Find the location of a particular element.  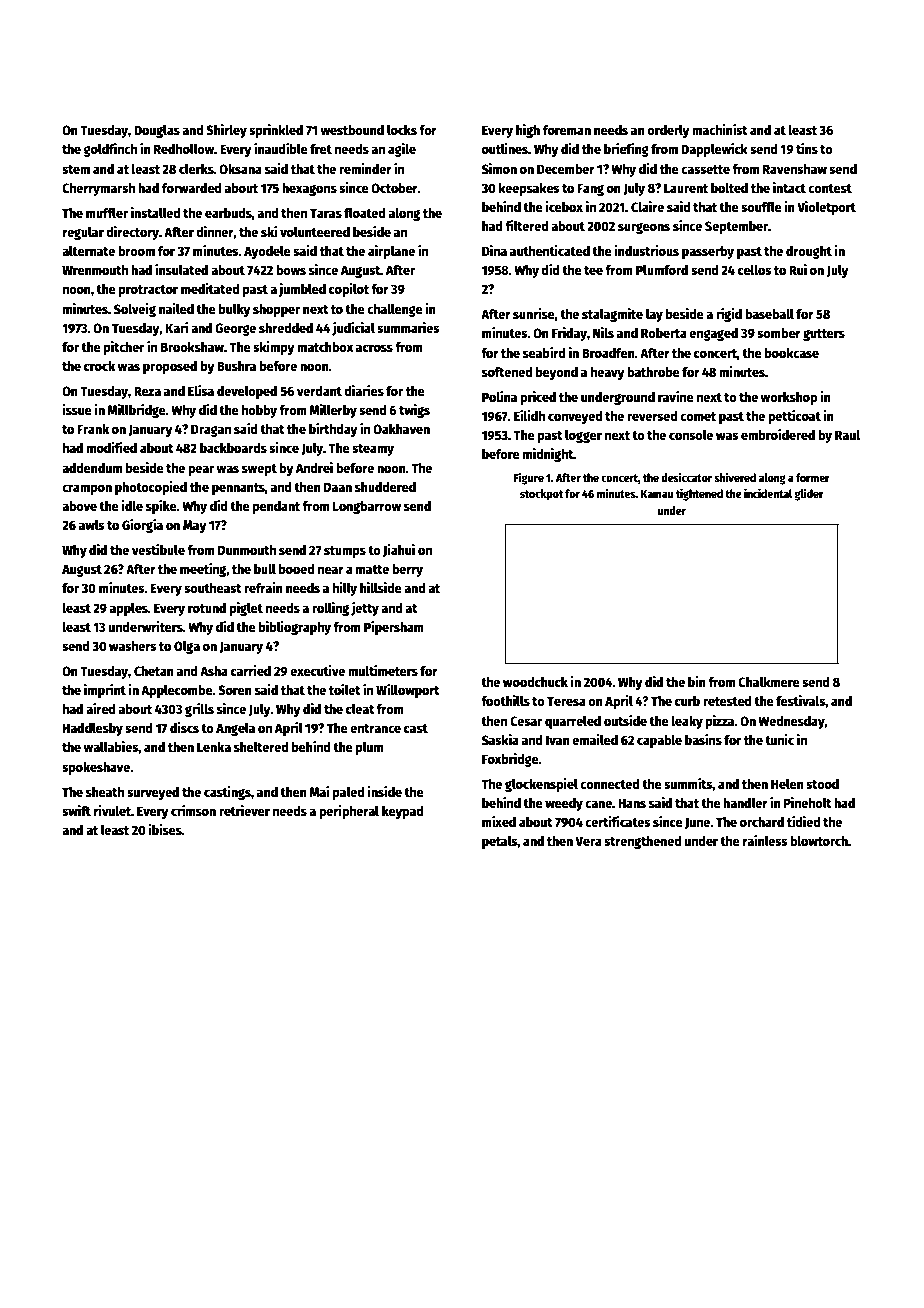

toilet is located at coordinates (345, 689).
